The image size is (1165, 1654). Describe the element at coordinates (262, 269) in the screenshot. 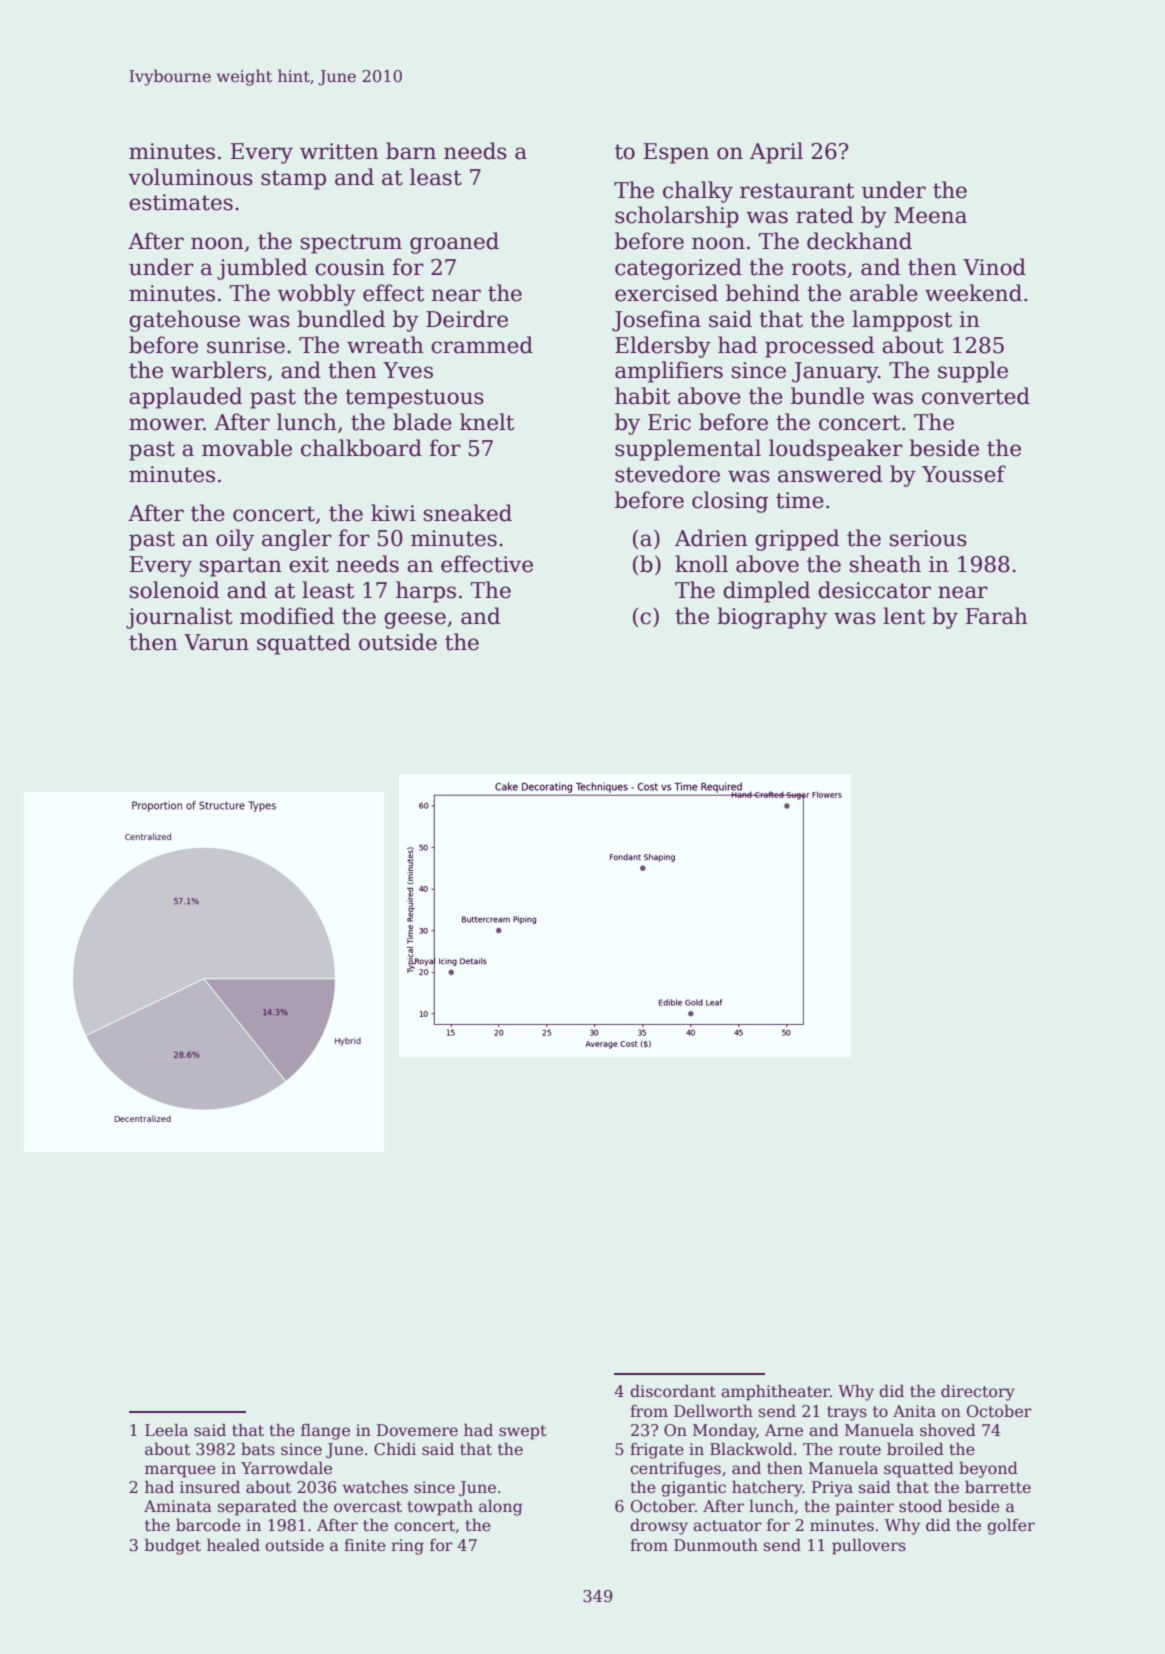

I see `jumbled` at that location.
